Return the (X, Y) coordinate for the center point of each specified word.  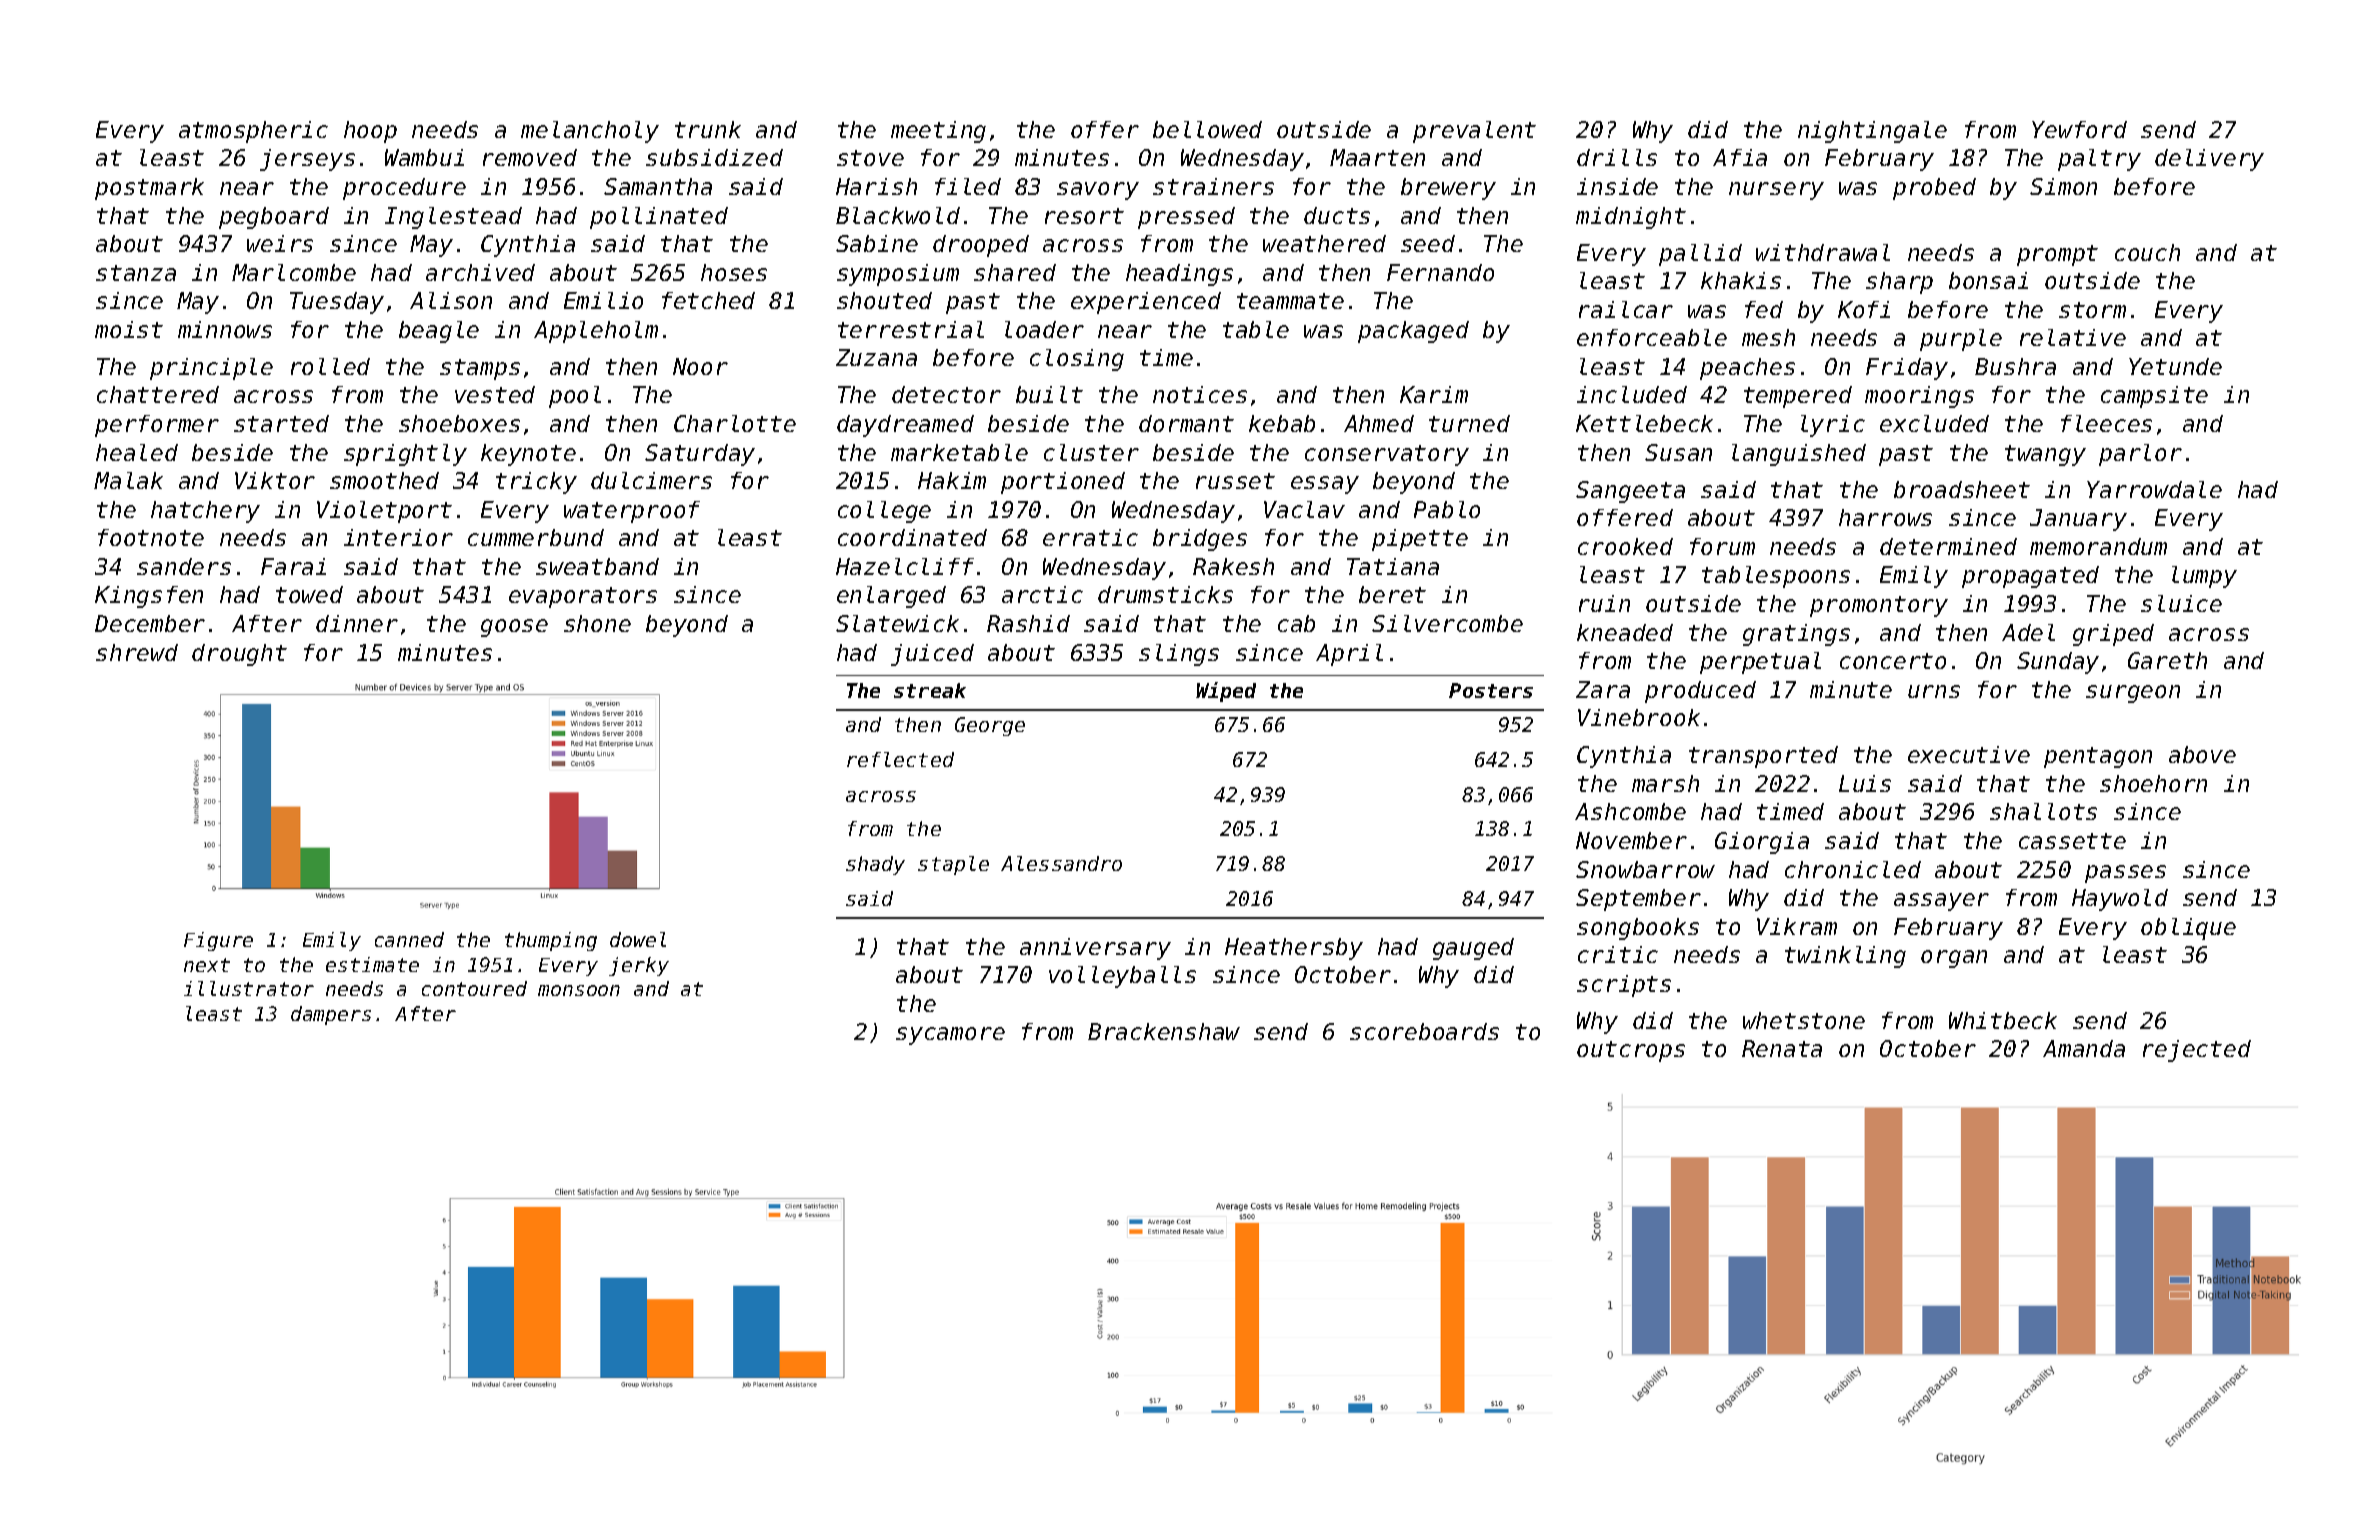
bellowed (1207, 129)
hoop (370, 132)
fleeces (2106, 423)
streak (930, 690)
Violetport (384, 512)
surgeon (2133, 694)
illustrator (249, 988)
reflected (900, 759)
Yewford (2079, 129)
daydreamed (905, 426)
